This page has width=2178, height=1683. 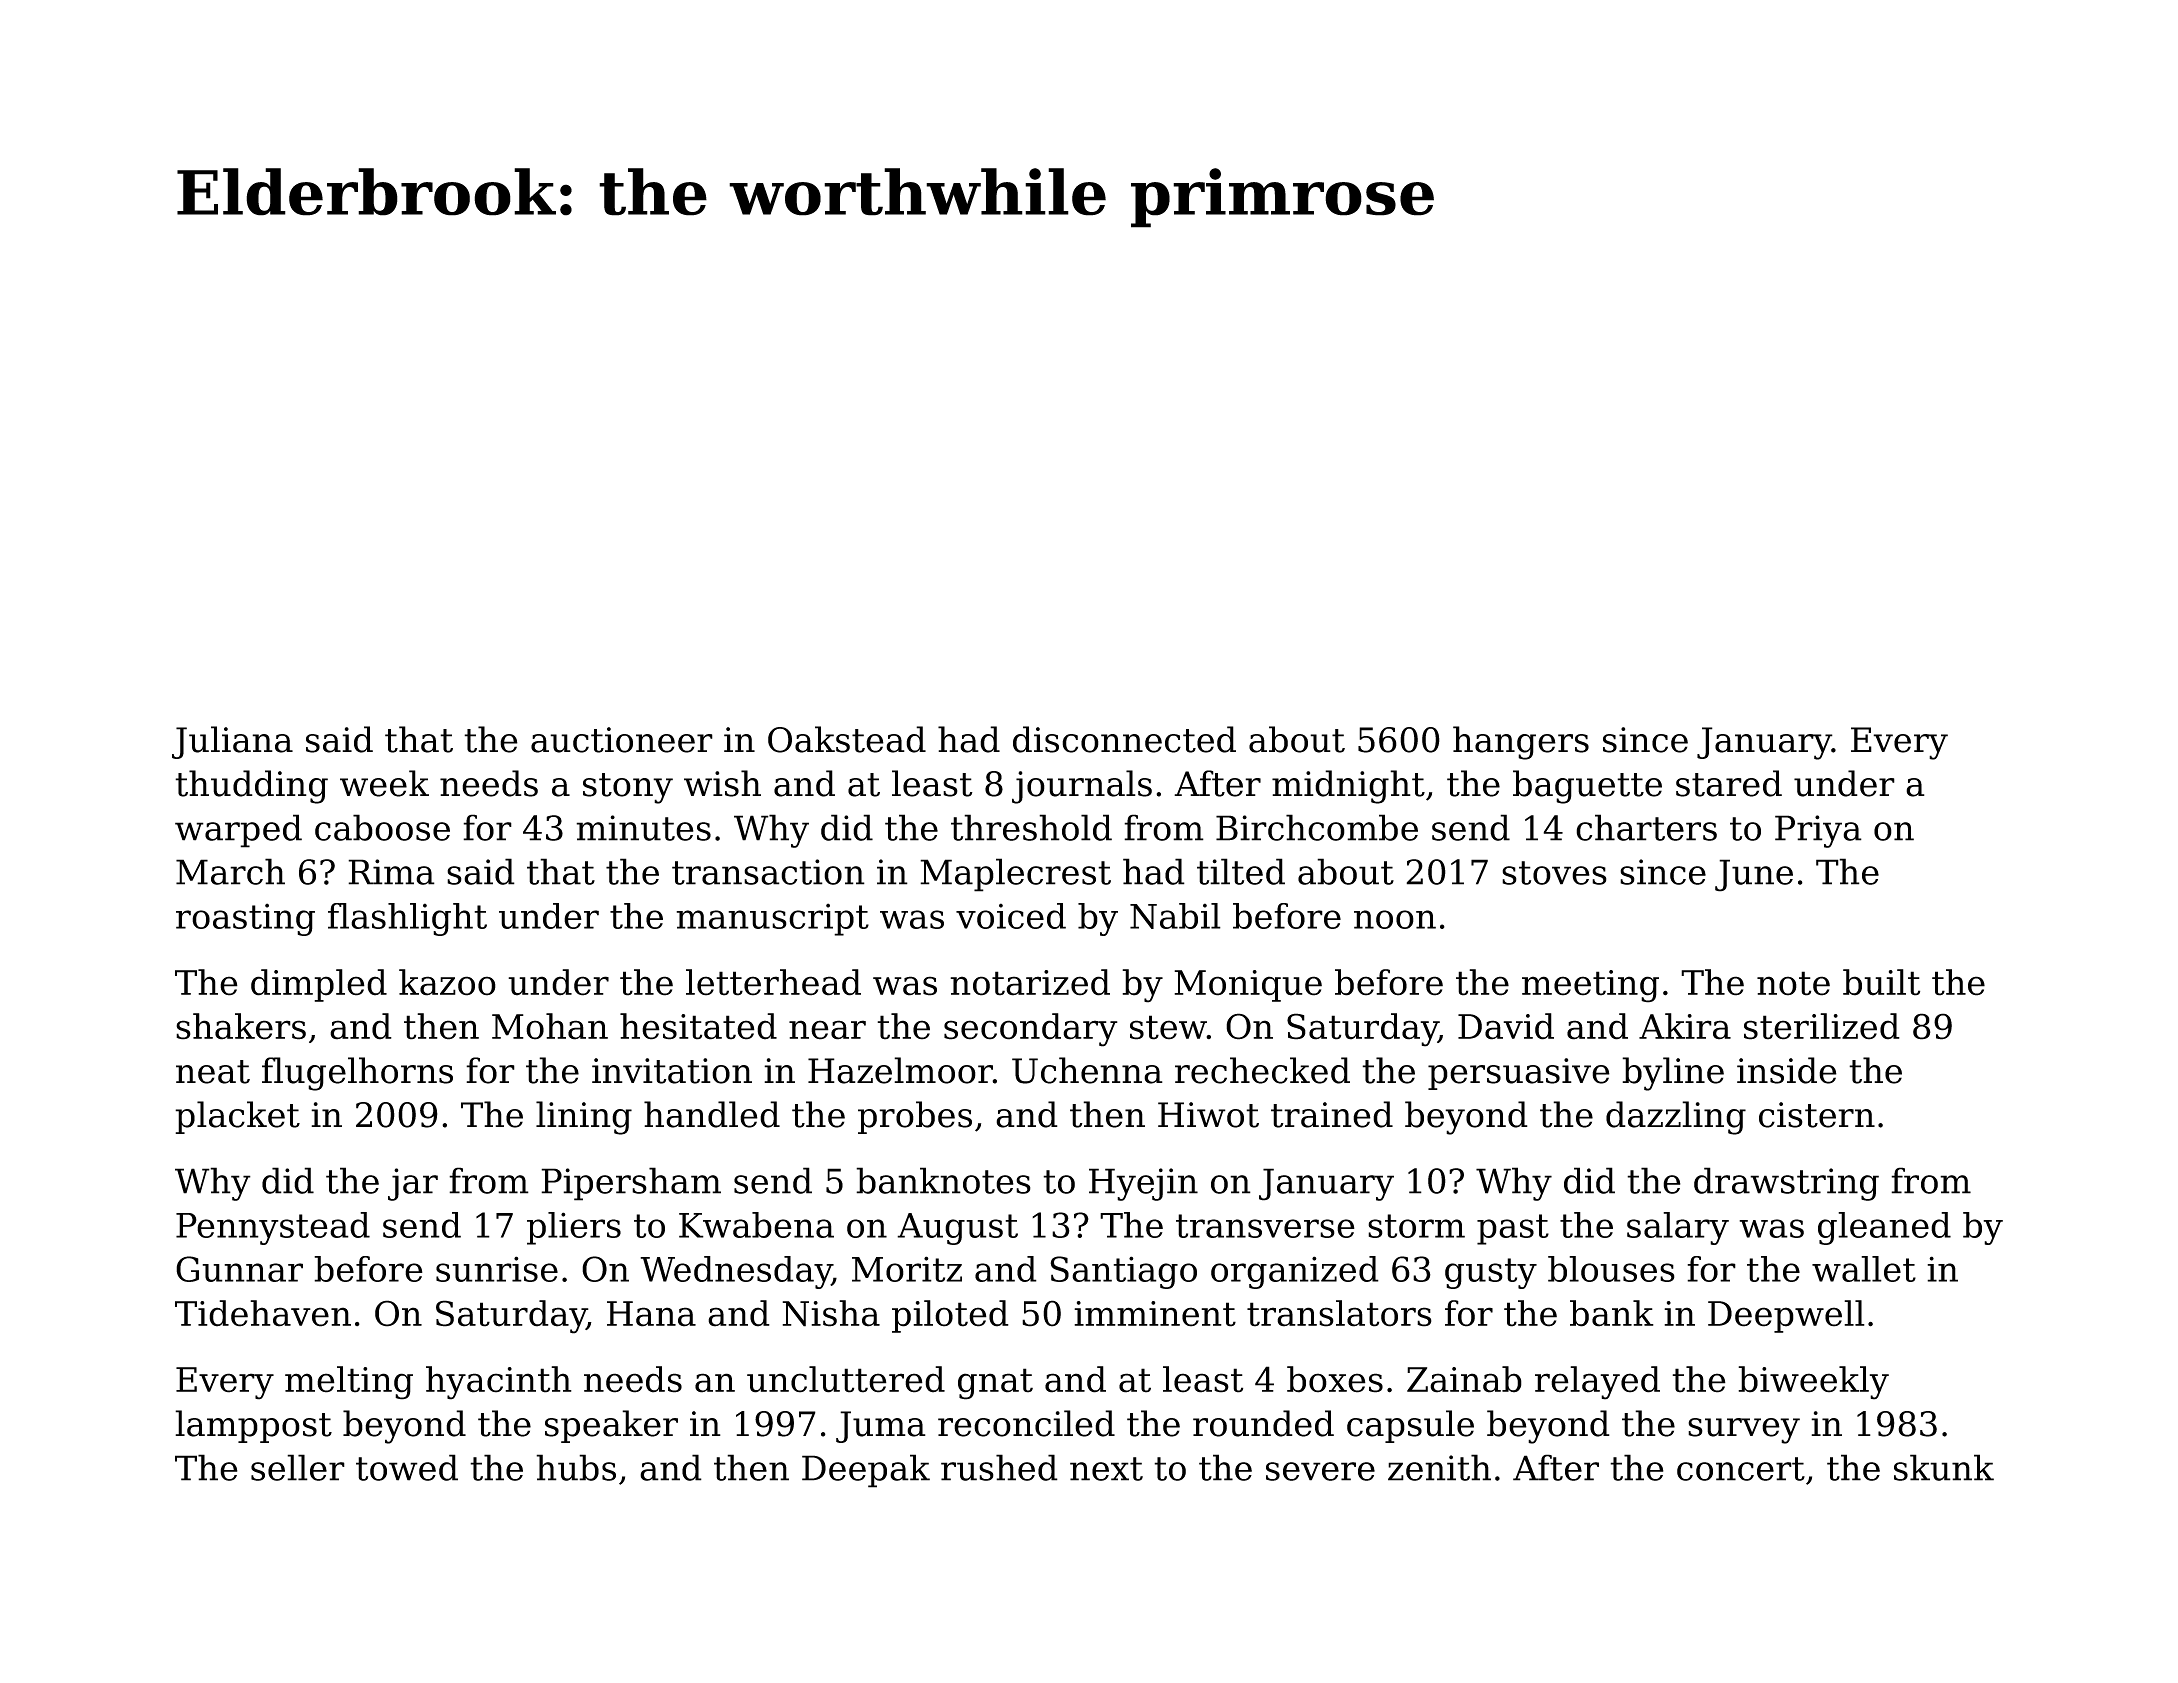 What do you see at coordinates (628, 788) in the page?
I see `stony` at bounding box center [628, 788].
